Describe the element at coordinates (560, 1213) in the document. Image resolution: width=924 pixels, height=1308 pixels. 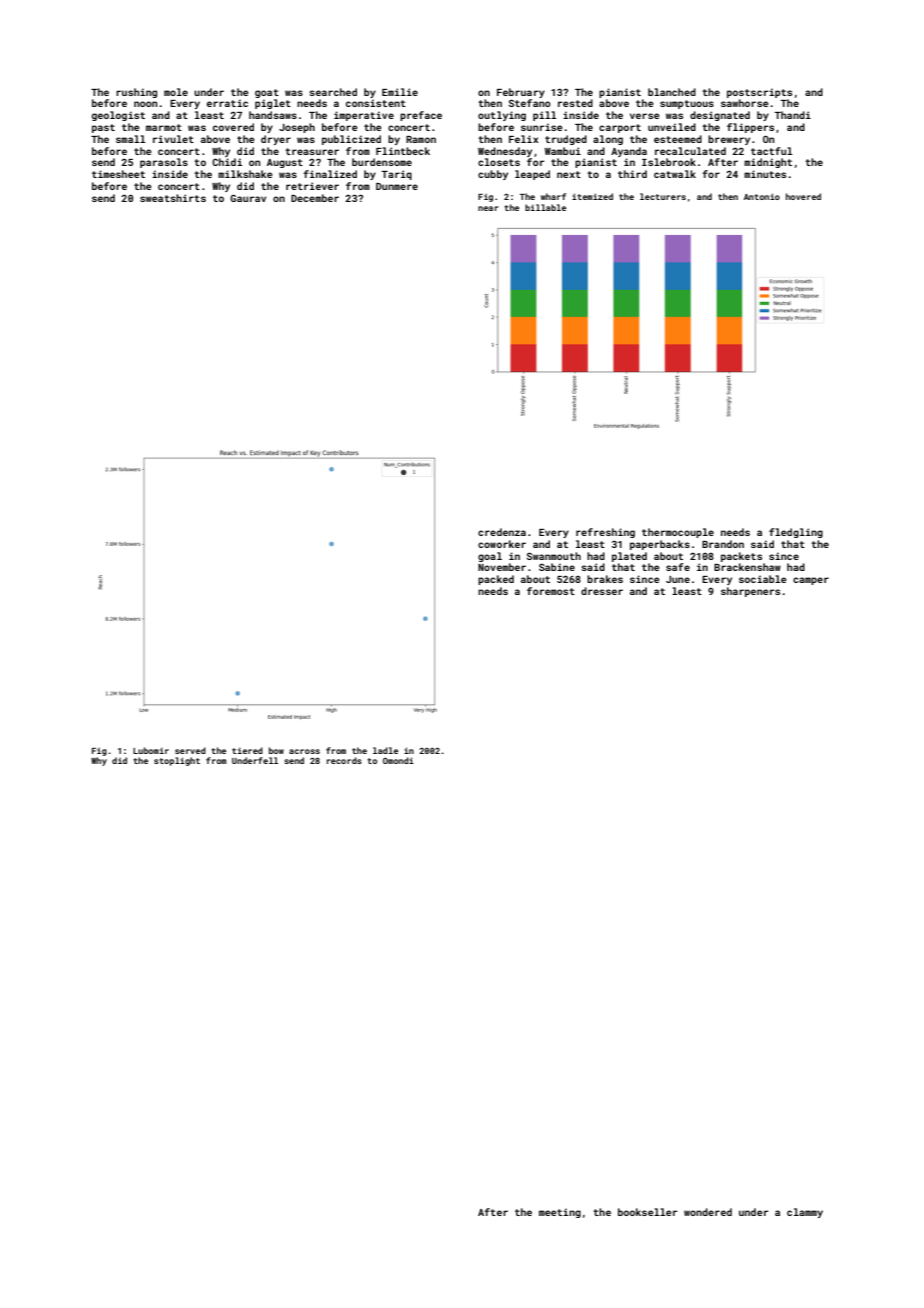
I see `meeting` at that location.
